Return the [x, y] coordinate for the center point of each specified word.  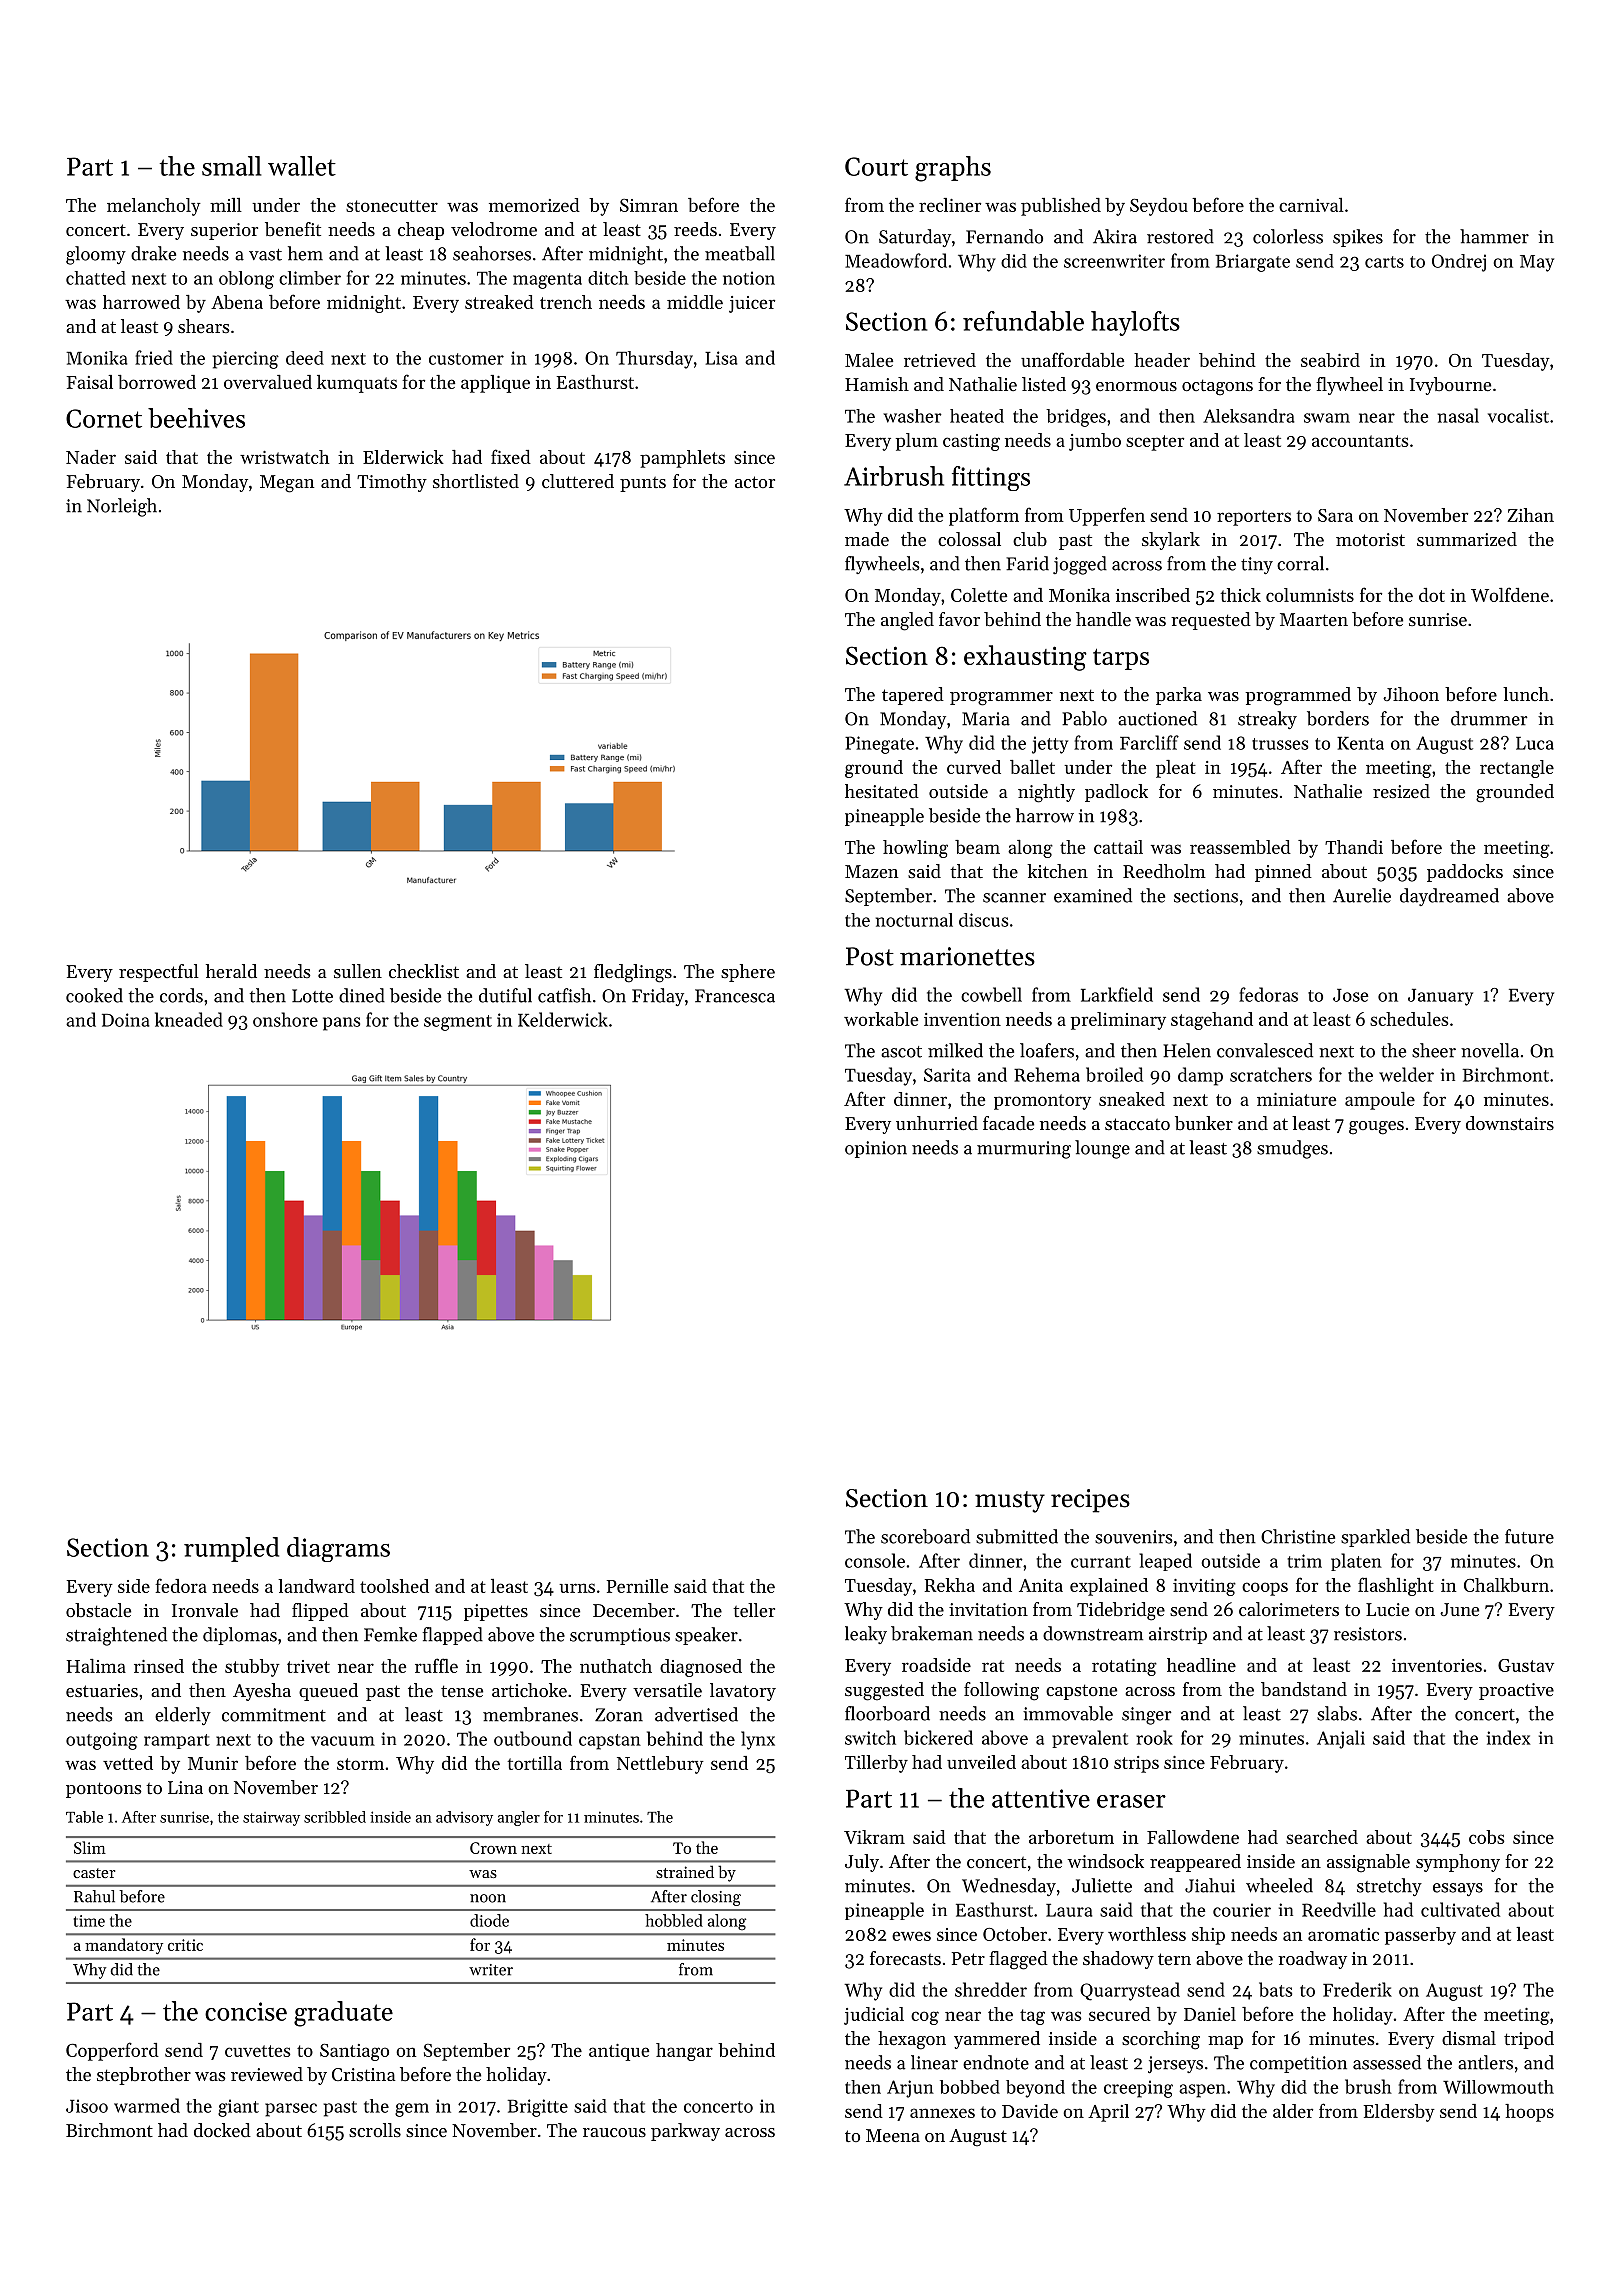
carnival [1311, 205]
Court [876, 166]
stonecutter [392, 206]
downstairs [1510, 1123]
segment [458, 1023]
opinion [876, 1149]
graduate [343, 2014]
